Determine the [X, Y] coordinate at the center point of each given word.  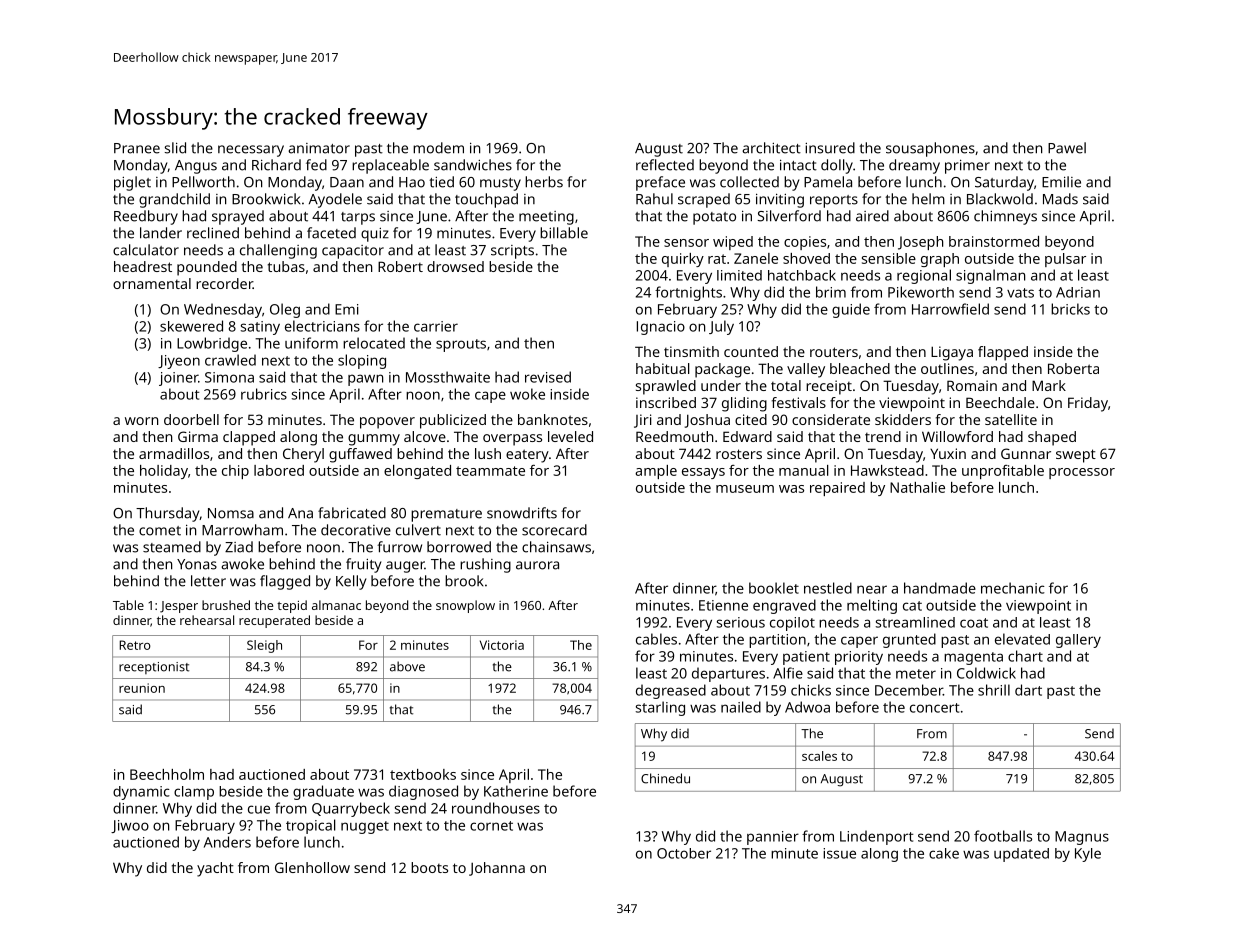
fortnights [688, 293]
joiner [178, 379]
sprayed [238, 217]
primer [967, 167]
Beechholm [167, 774]
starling [660, 708]
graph [940, 260]
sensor [686, 243]
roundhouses [496, 808]
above [407, 666]
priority [859, 658]
